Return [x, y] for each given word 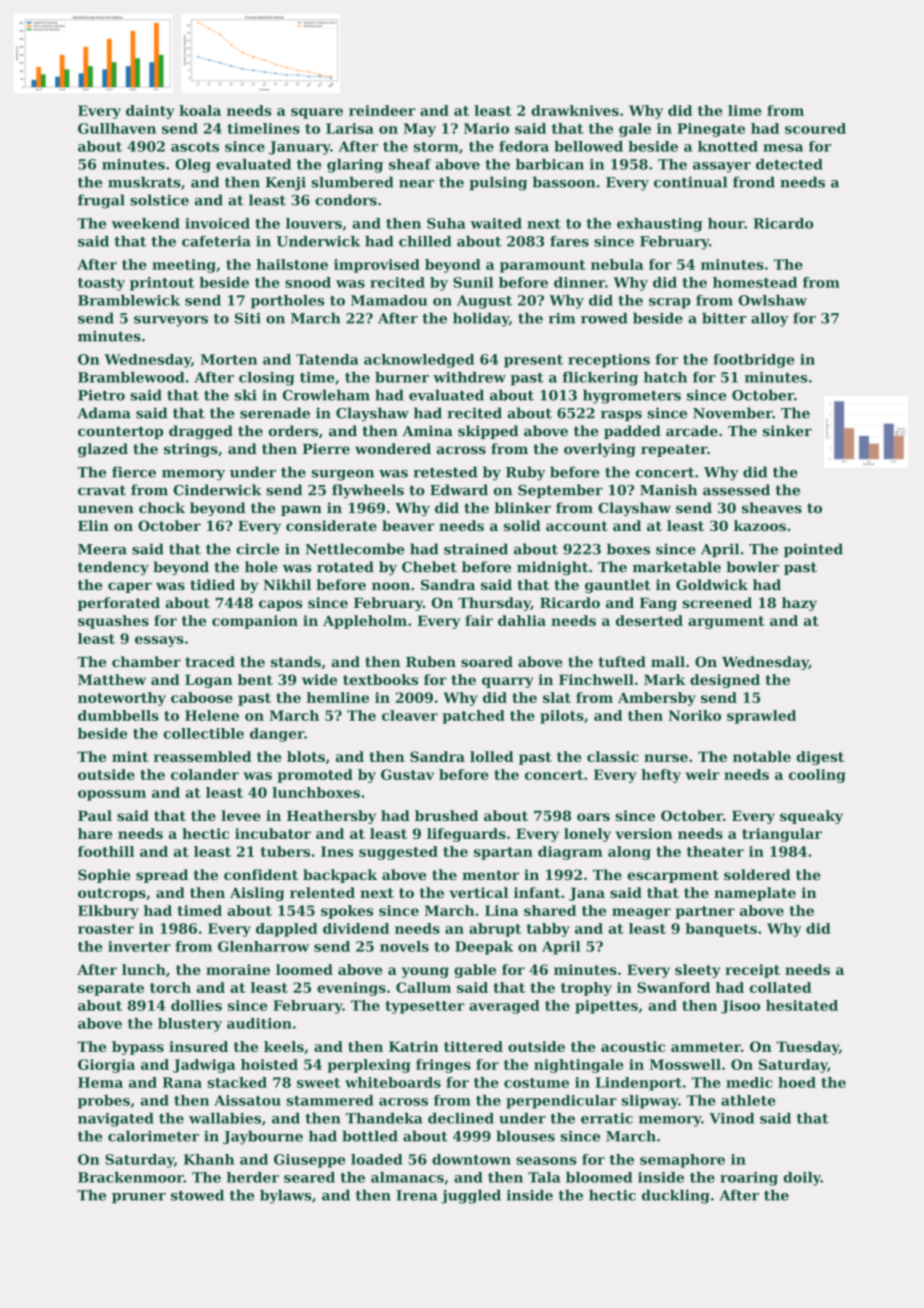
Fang [658, 604]
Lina [502, 910]
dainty [150, 112]
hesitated [802, 1005]
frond [754, 182]
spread [162, 876]
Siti [248, 318]
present [533, 361]
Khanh [209, 1159]
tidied [212, 584]
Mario [486, 128]
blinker [523, 508]
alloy [770, 319]
